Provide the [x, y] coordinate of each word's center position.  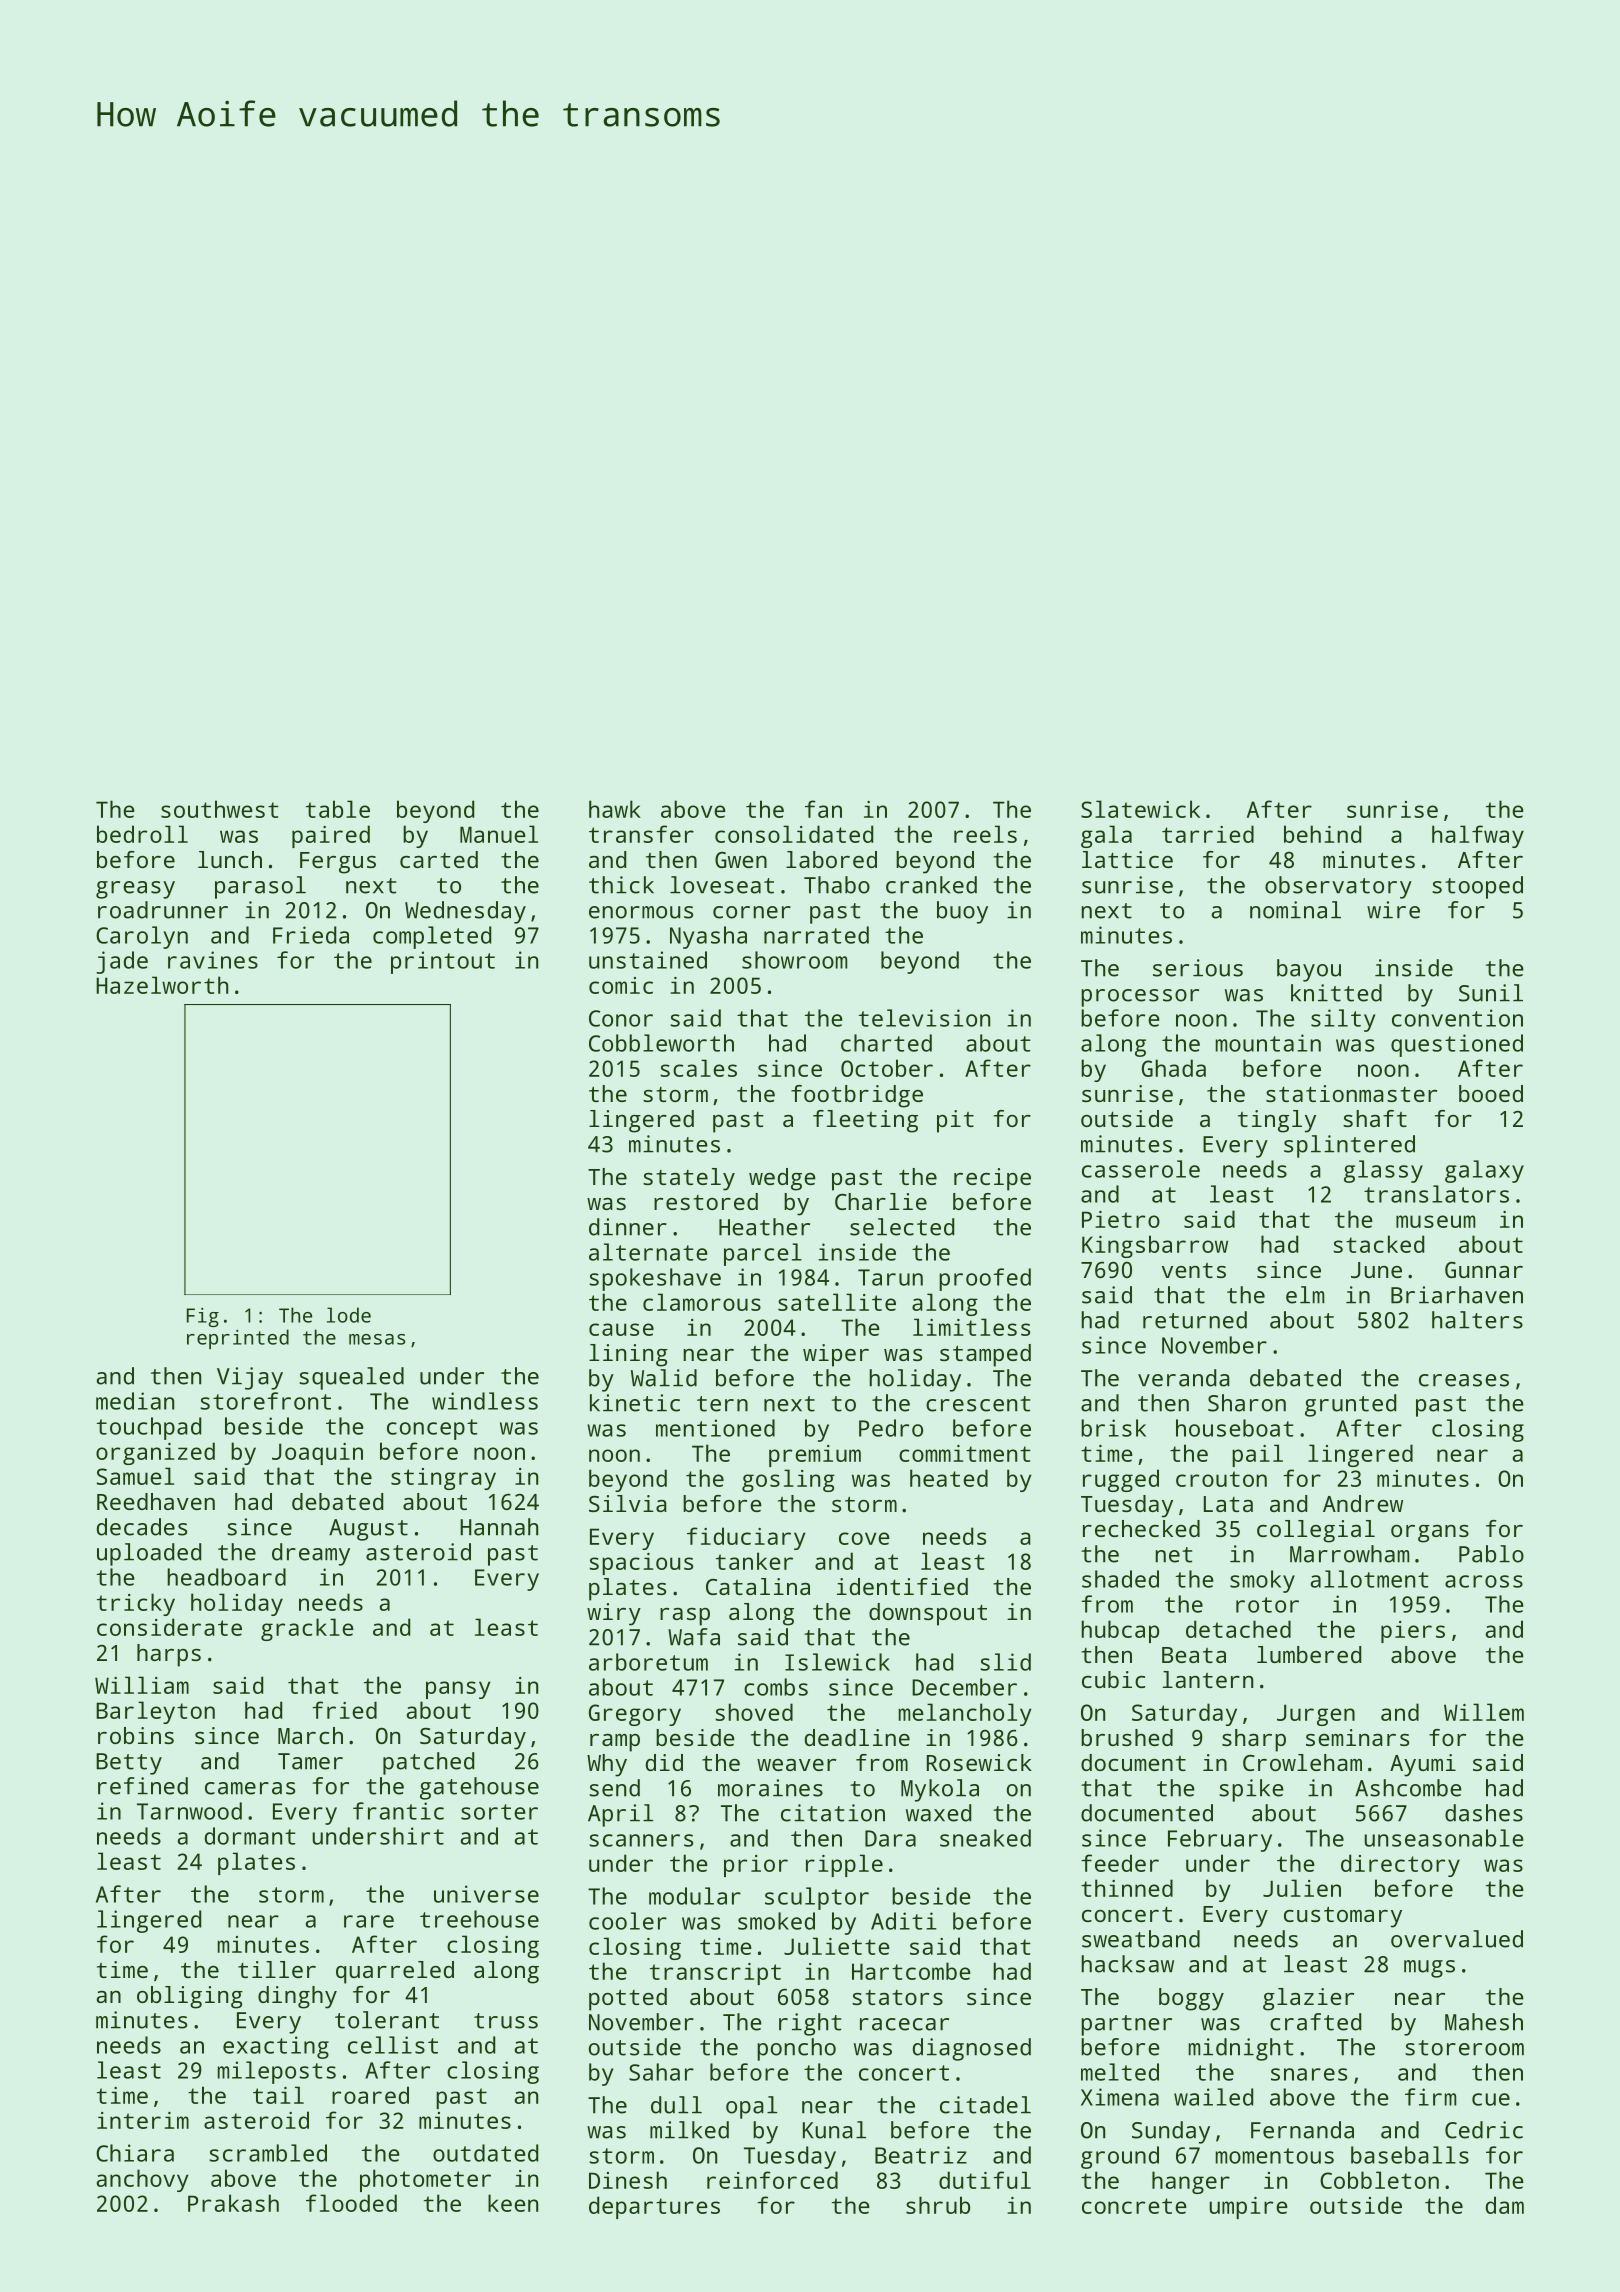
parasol [260, 887]
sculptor [817, 1898]
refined [143, 1786]
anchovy [142, 2180]
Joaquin [317, 1454]
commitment [965, 1453]
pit [955, 1121]
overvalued [1457, 1939]
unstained [648, 960]
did [664, 1762]
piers [1413, 1632]
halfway [1478, 836]
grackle [307, 1629]
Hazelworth [162, 985]
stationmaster [1351, 1093]
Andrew [1363, 1503]
